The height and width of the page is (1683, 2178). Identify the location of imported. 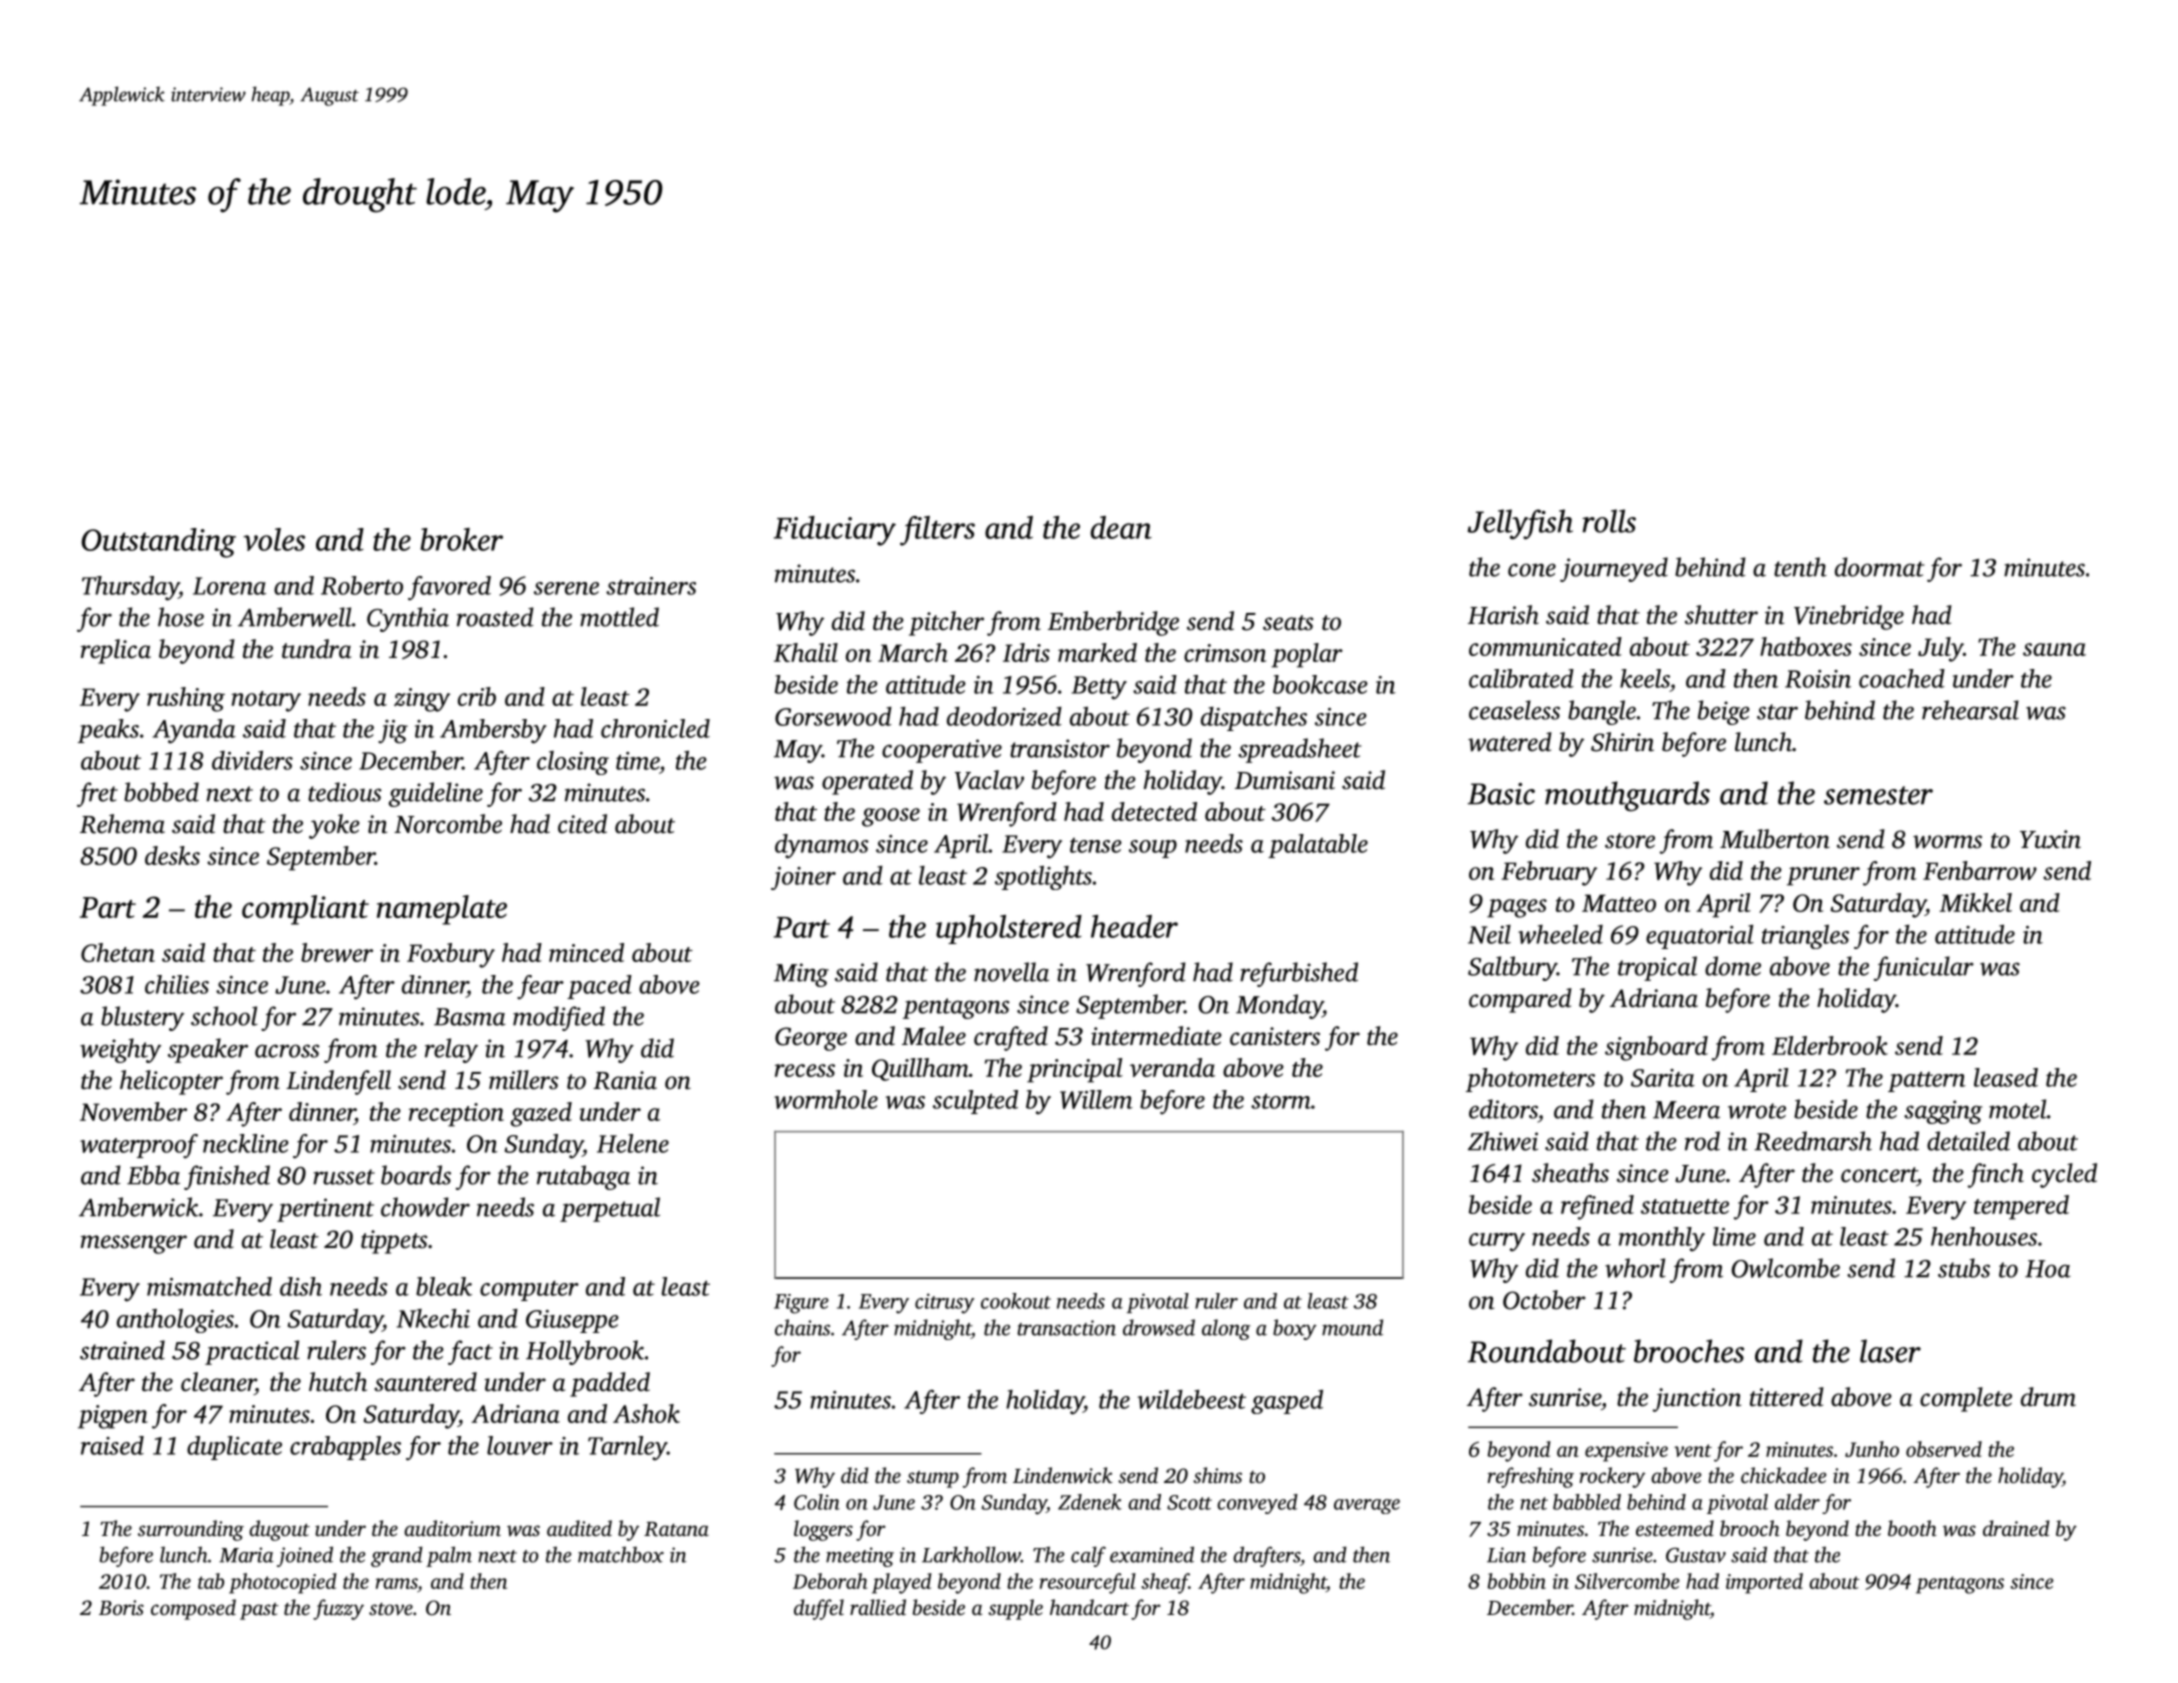
(1764, 1583).
